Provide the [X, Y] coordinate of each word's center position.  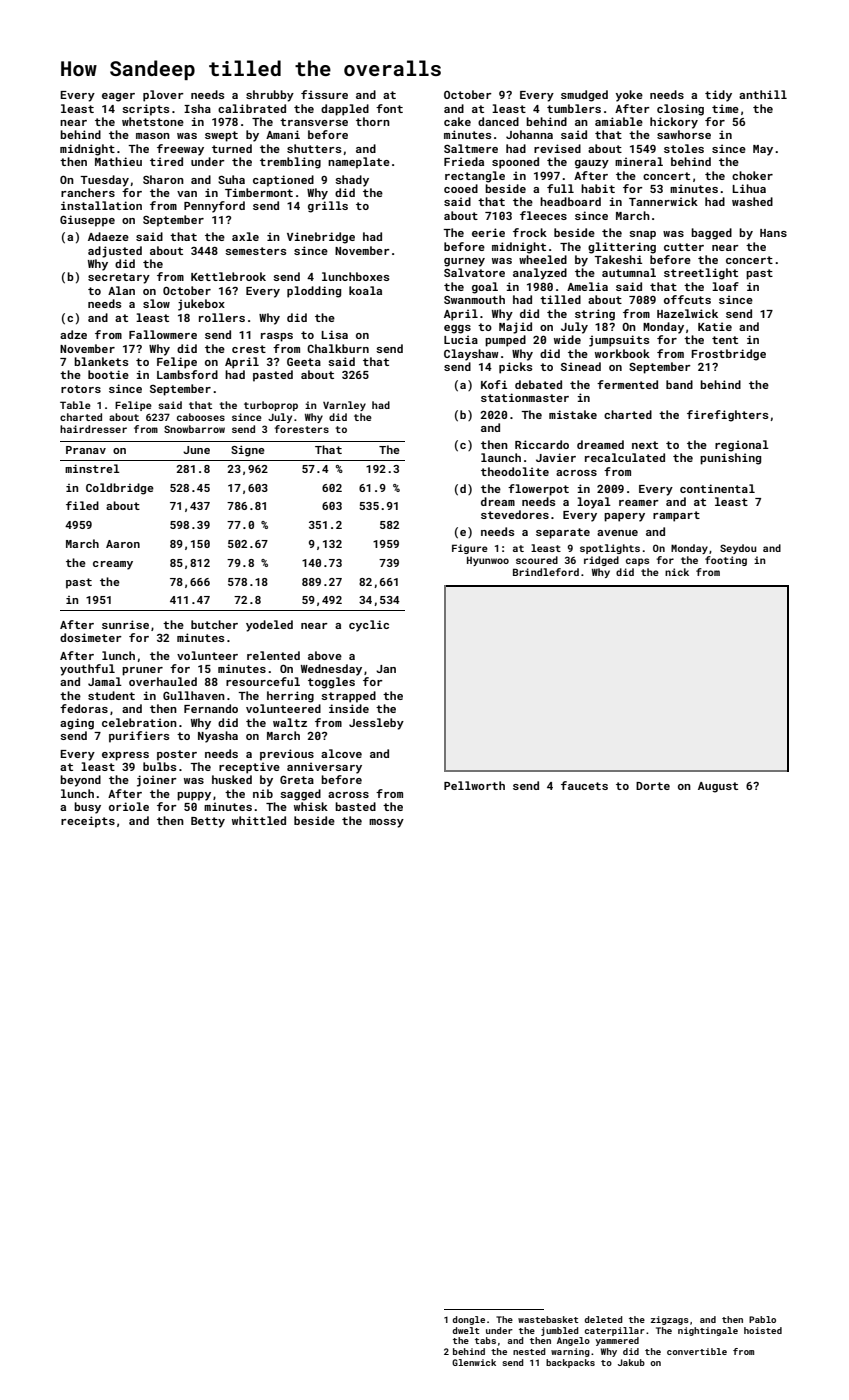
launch [501, 457]
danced [498, 121]
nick [677, 572]
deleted [603, 1319]
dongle [468, 1320]
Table [75, 405]
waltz [290, 722]
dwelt [466, 1330]
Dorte [653, 786]
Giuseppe [87, 221]
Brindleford [546, 572]
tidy [718, 96]
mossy [386, 823]
